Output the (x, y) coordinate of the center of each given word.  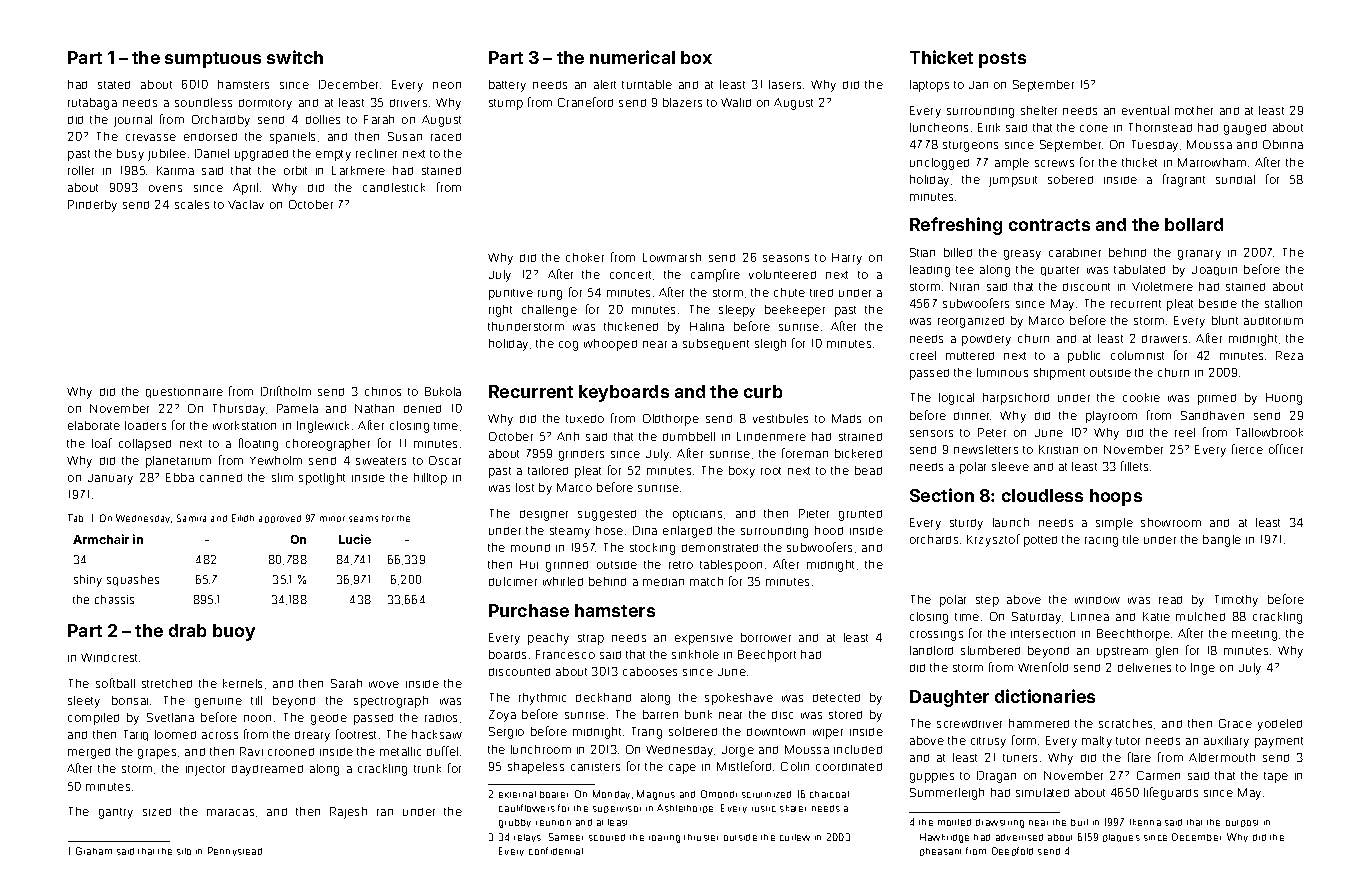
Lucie (355, 539)
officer (1286, 449)
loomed (175, 734)
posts (1002, 60)
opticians (697, 515)
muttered (970, 356)
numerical (632, 57)
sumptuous (213, 60)
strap (591, 639)
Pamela (297, 408)
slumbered (990, 650)
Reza (1289, 355)
